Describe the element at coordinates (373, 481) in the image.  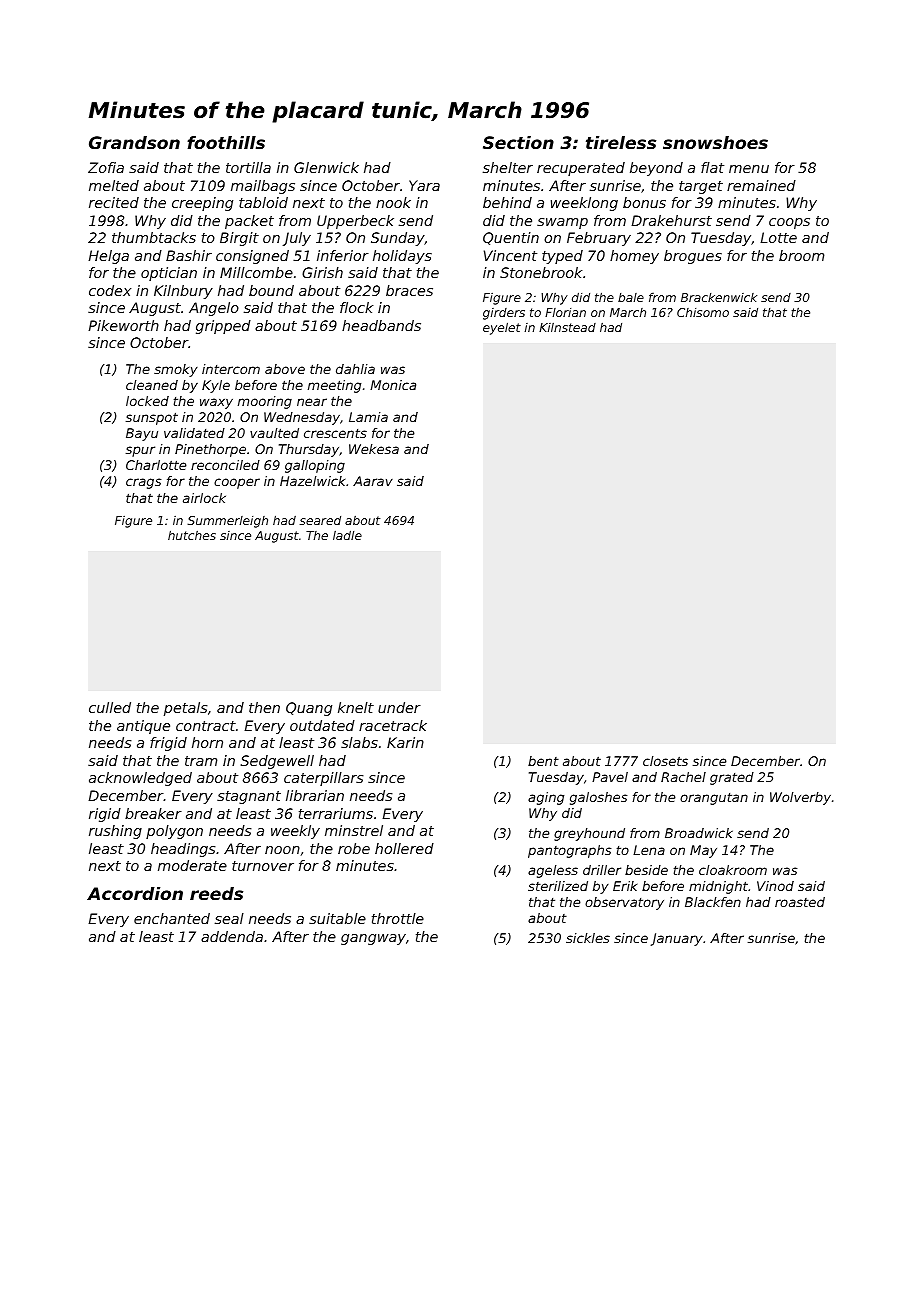
I see `Aarav` at that location.
